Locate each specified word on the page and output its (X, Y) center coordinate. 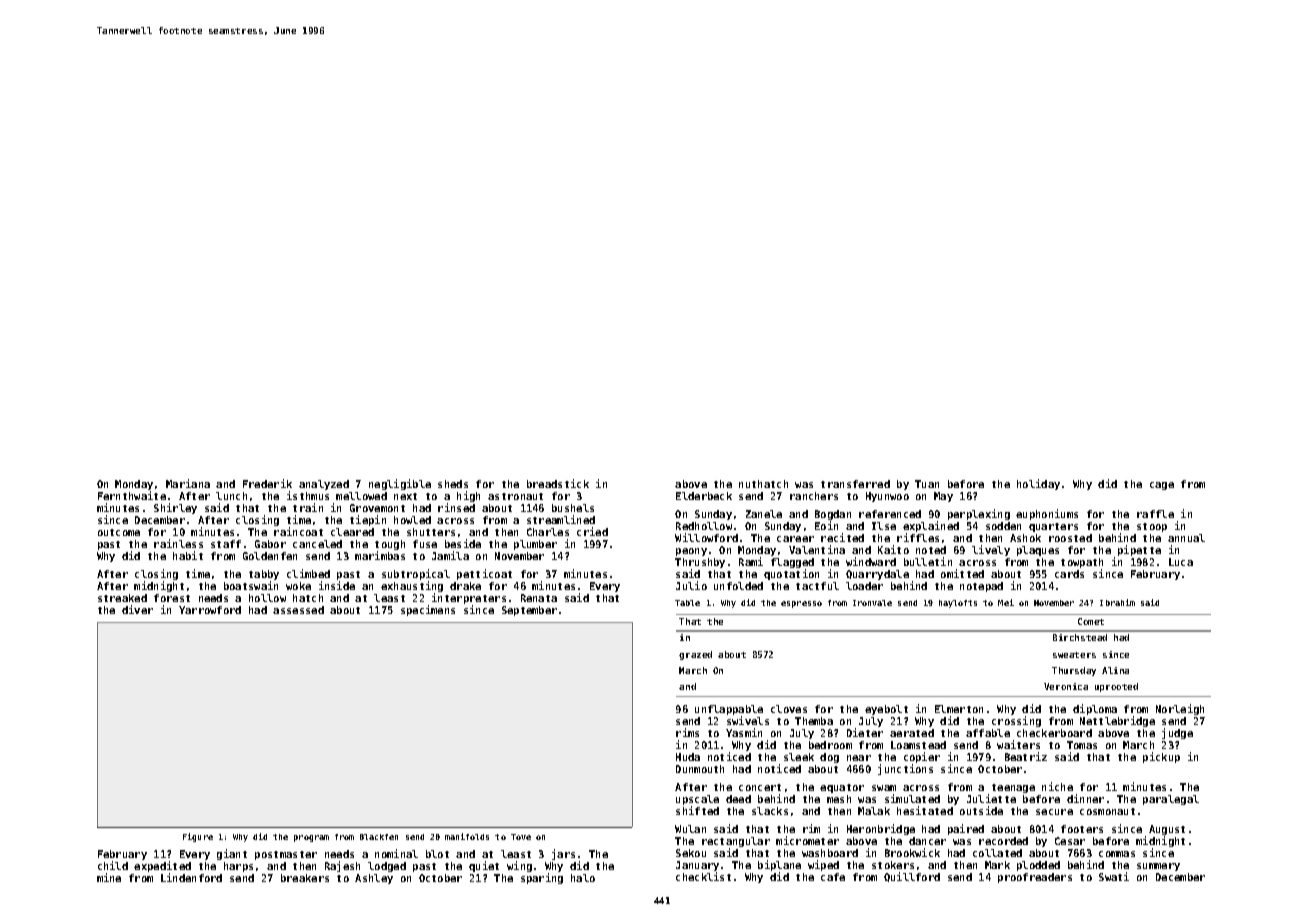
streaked (122, 598)
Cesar (1070, 841)
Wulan (690, 829)
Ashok (1025, 538)
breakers (305, 878)
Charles (548, 532)
